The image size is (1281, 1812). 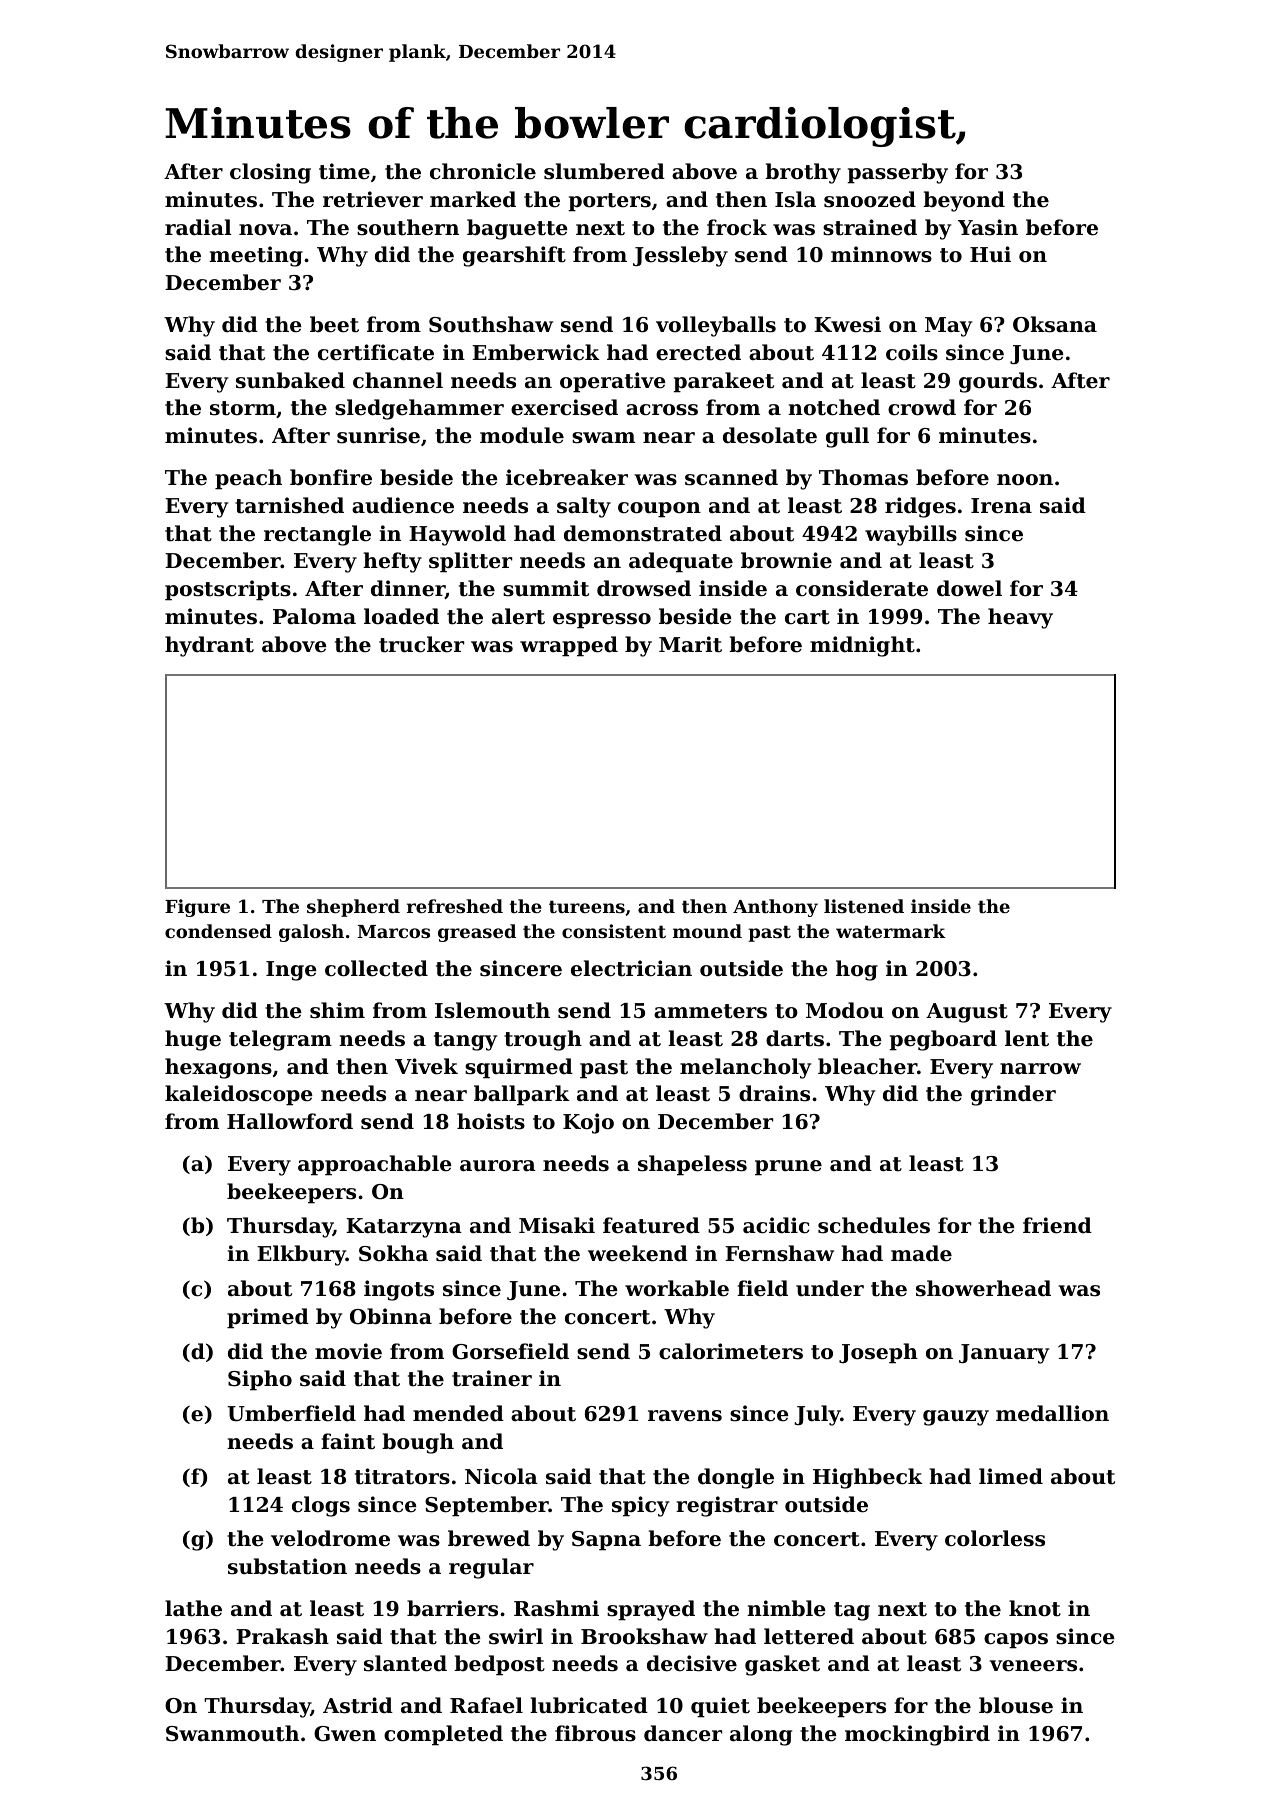 What do you see at coordinates (964, 201) in the image?
I see `beyond` at bounding box center [964, 201].
